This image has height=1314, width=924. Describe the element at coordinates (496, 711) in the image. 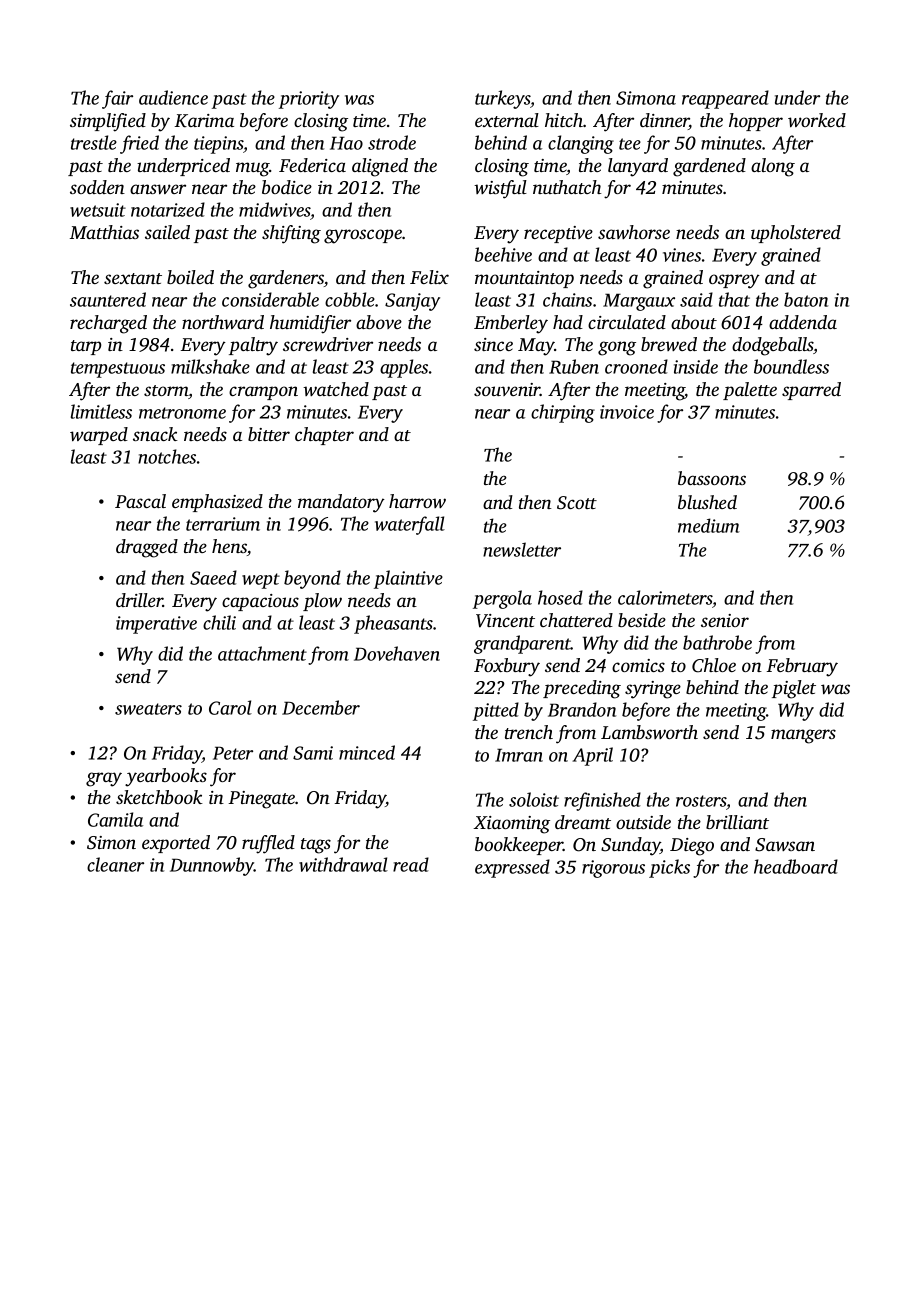

I see `pitted` at that location.
